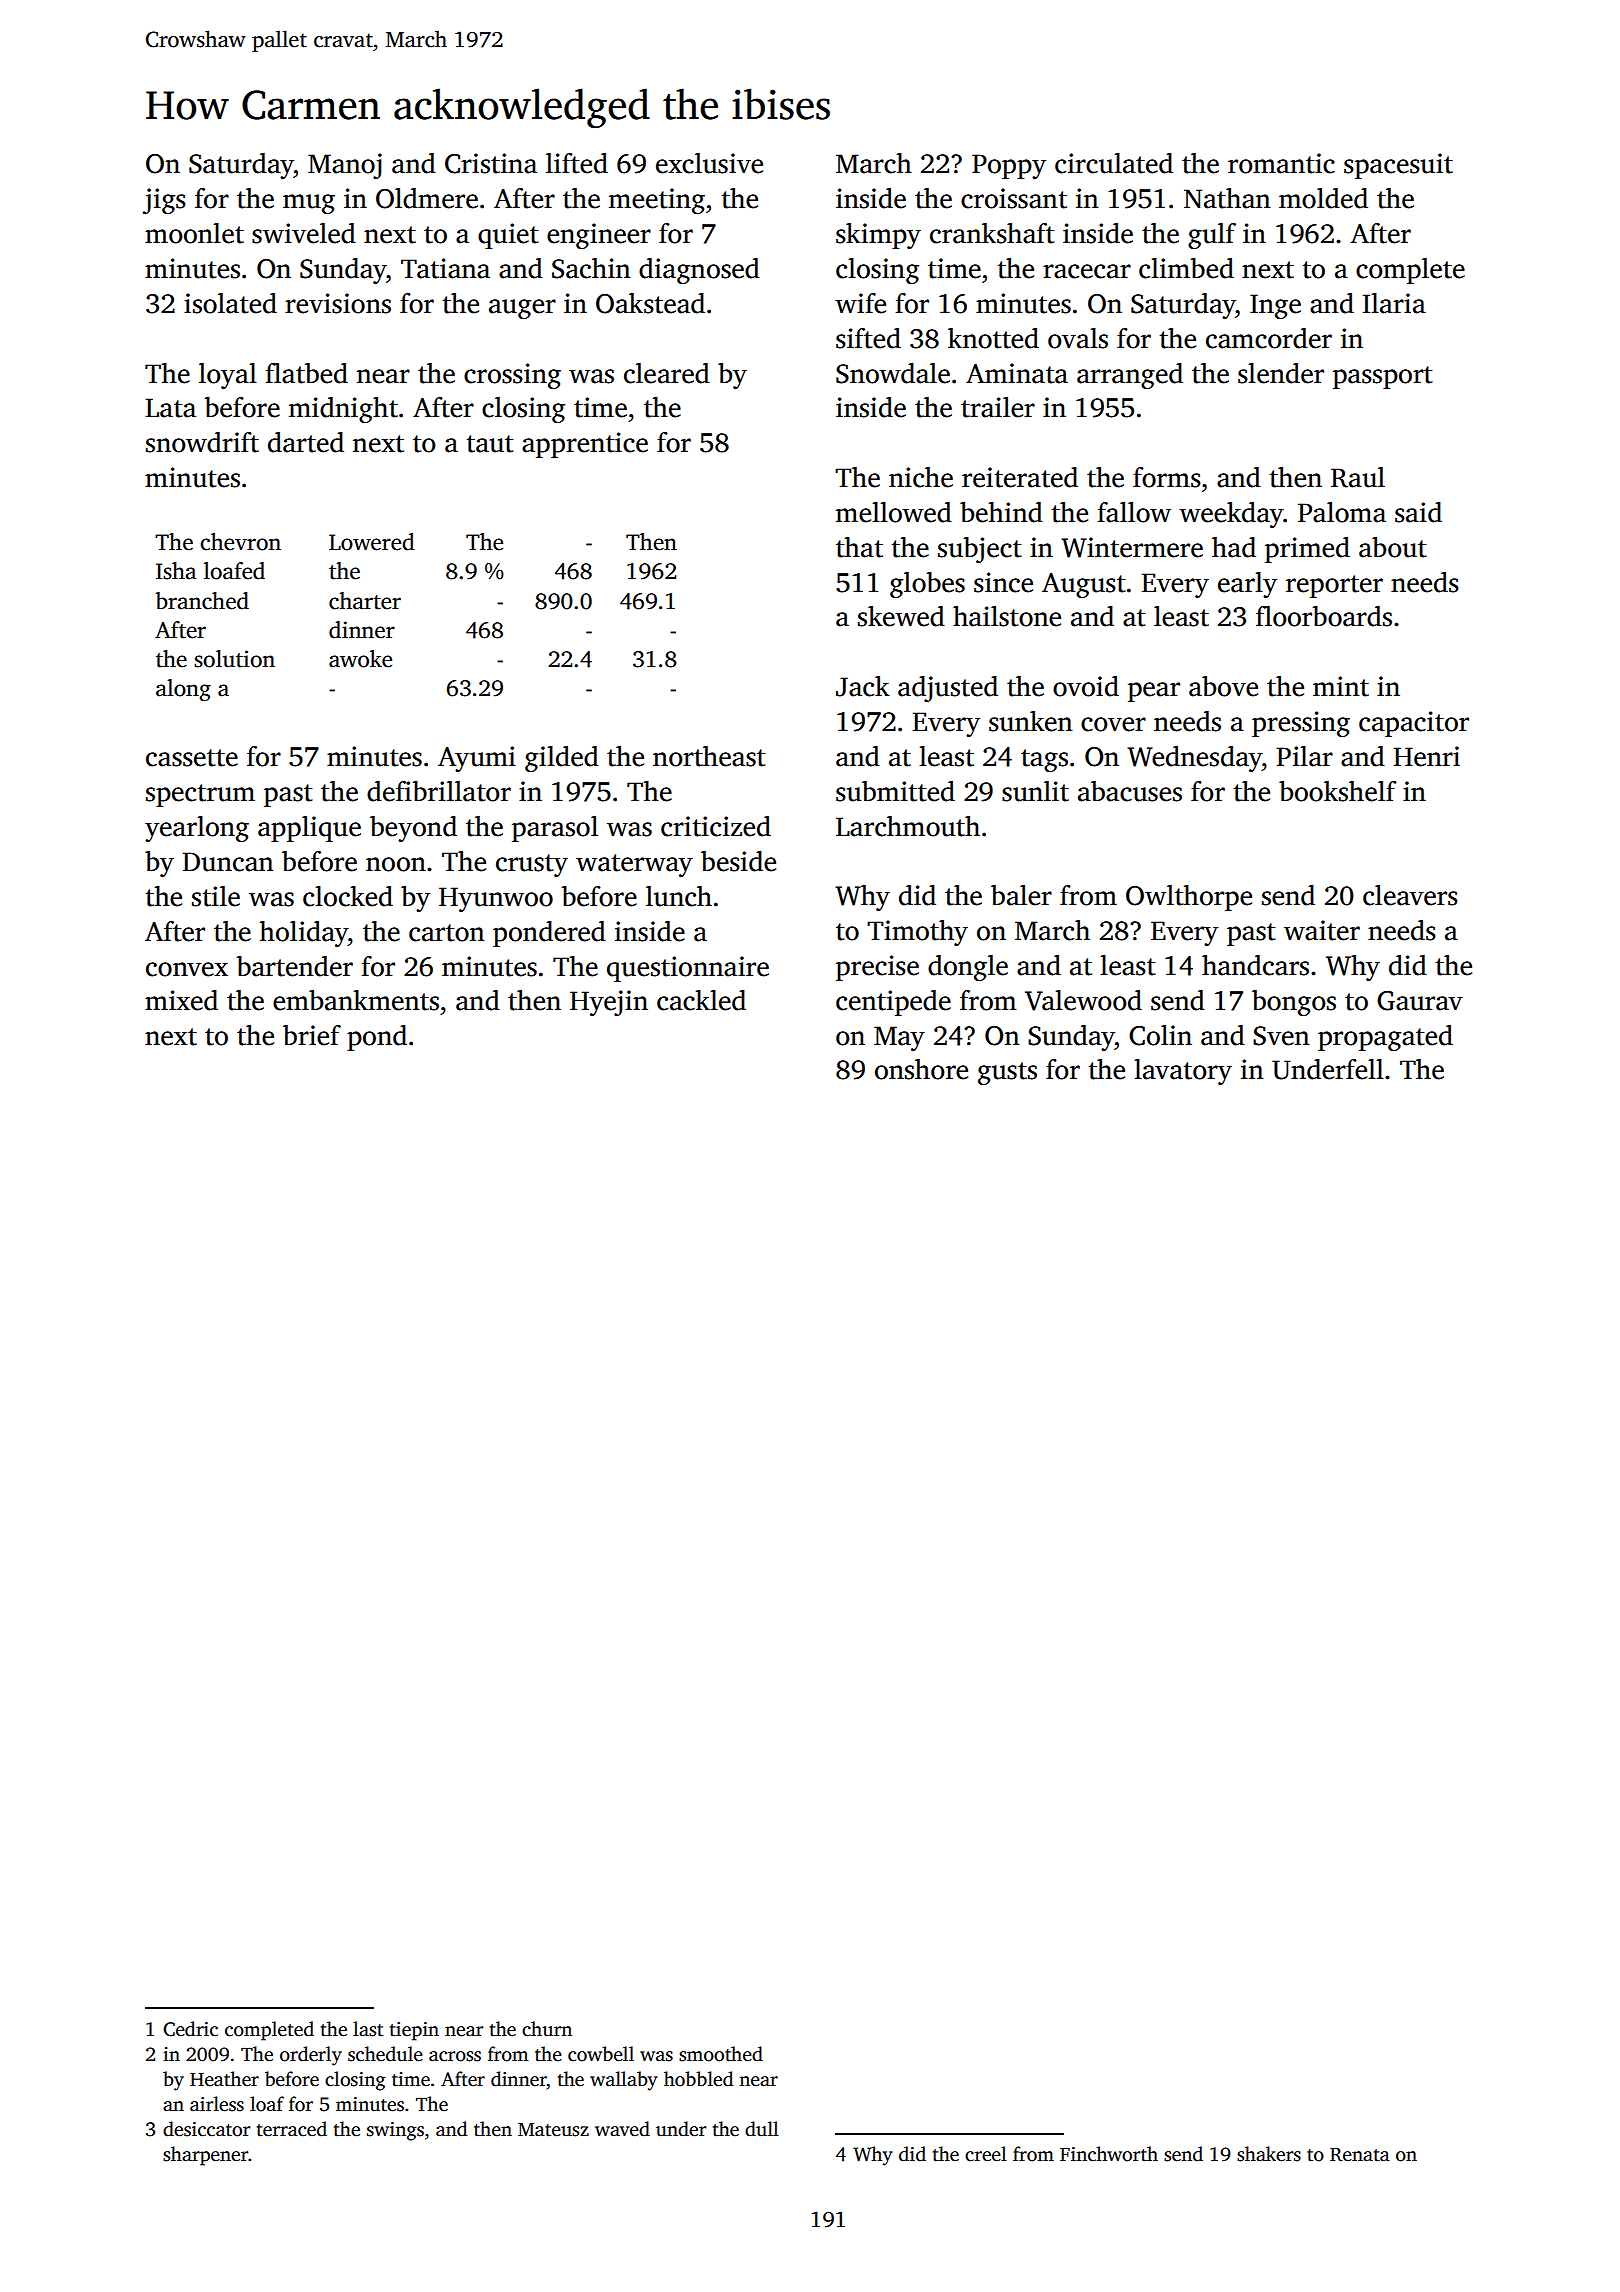 The image size is (1620, 2292). Describe the element at coordinates (1183, 1072) in the screenshot. I see `lavatory` at that location.
